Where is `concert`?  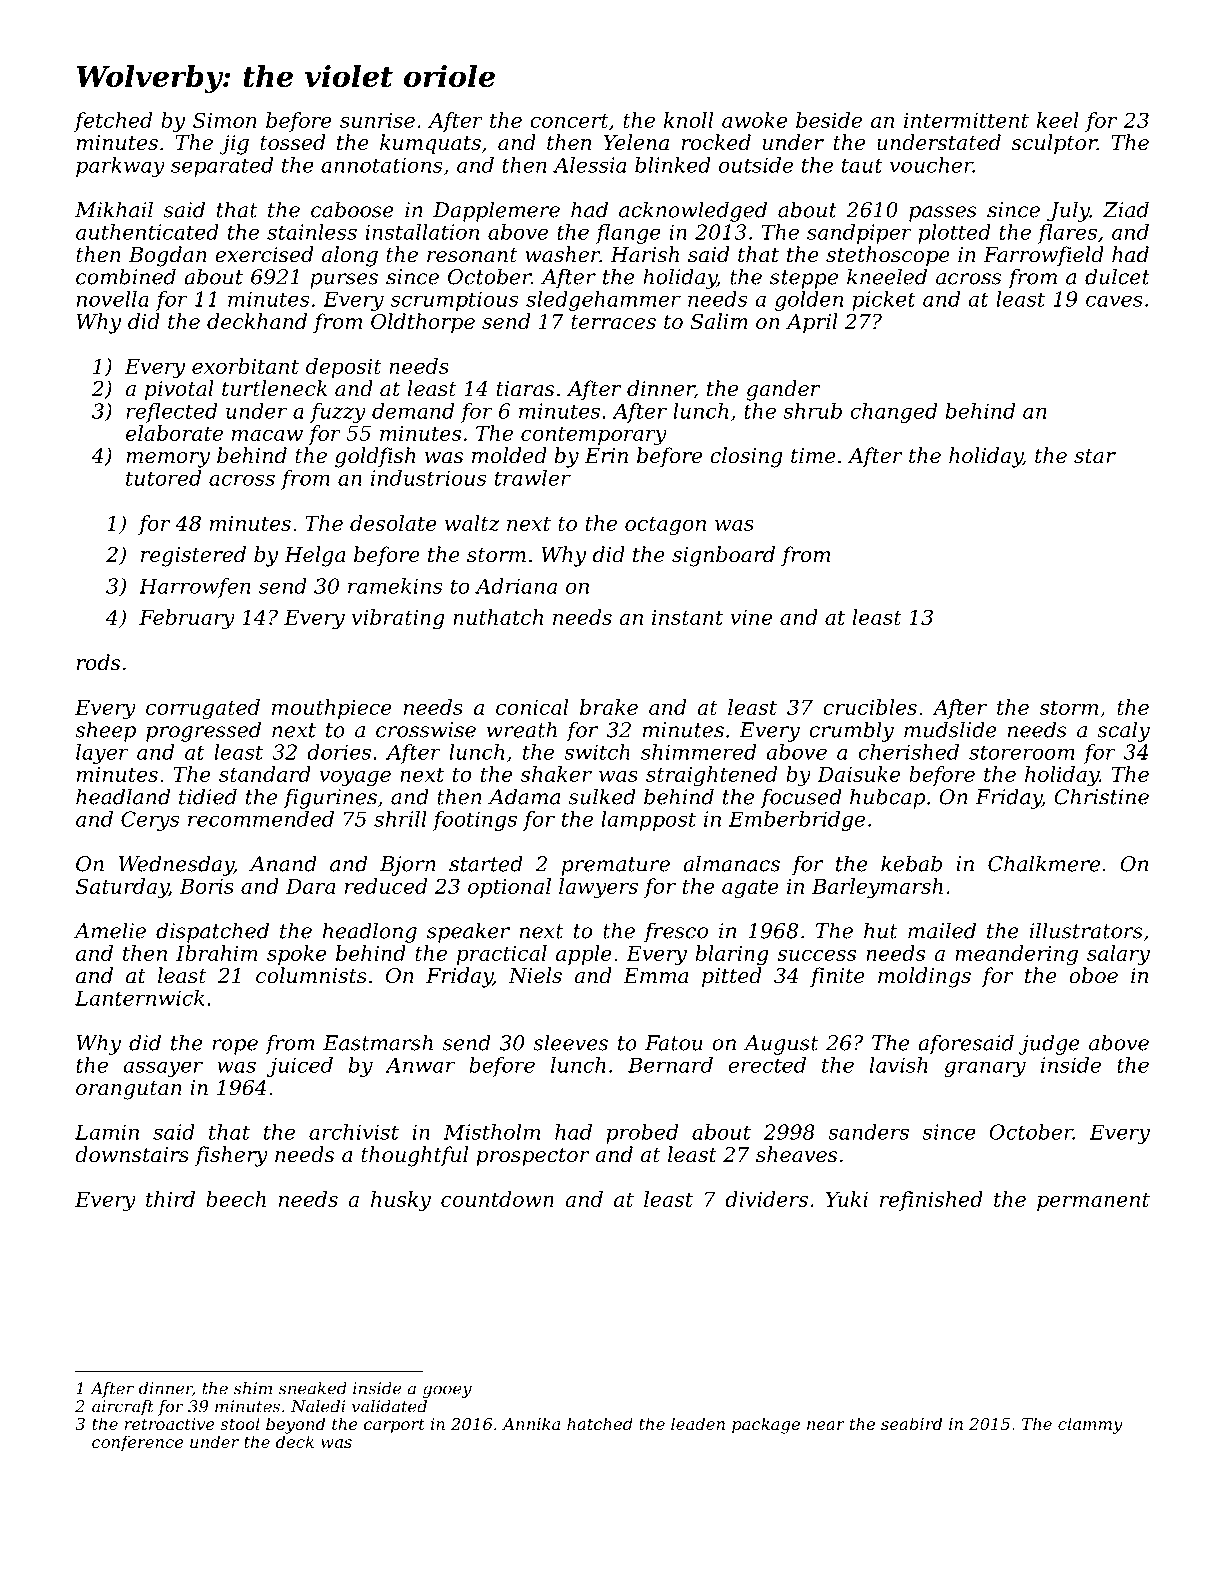 concert is located at coordinates (569, 121).
